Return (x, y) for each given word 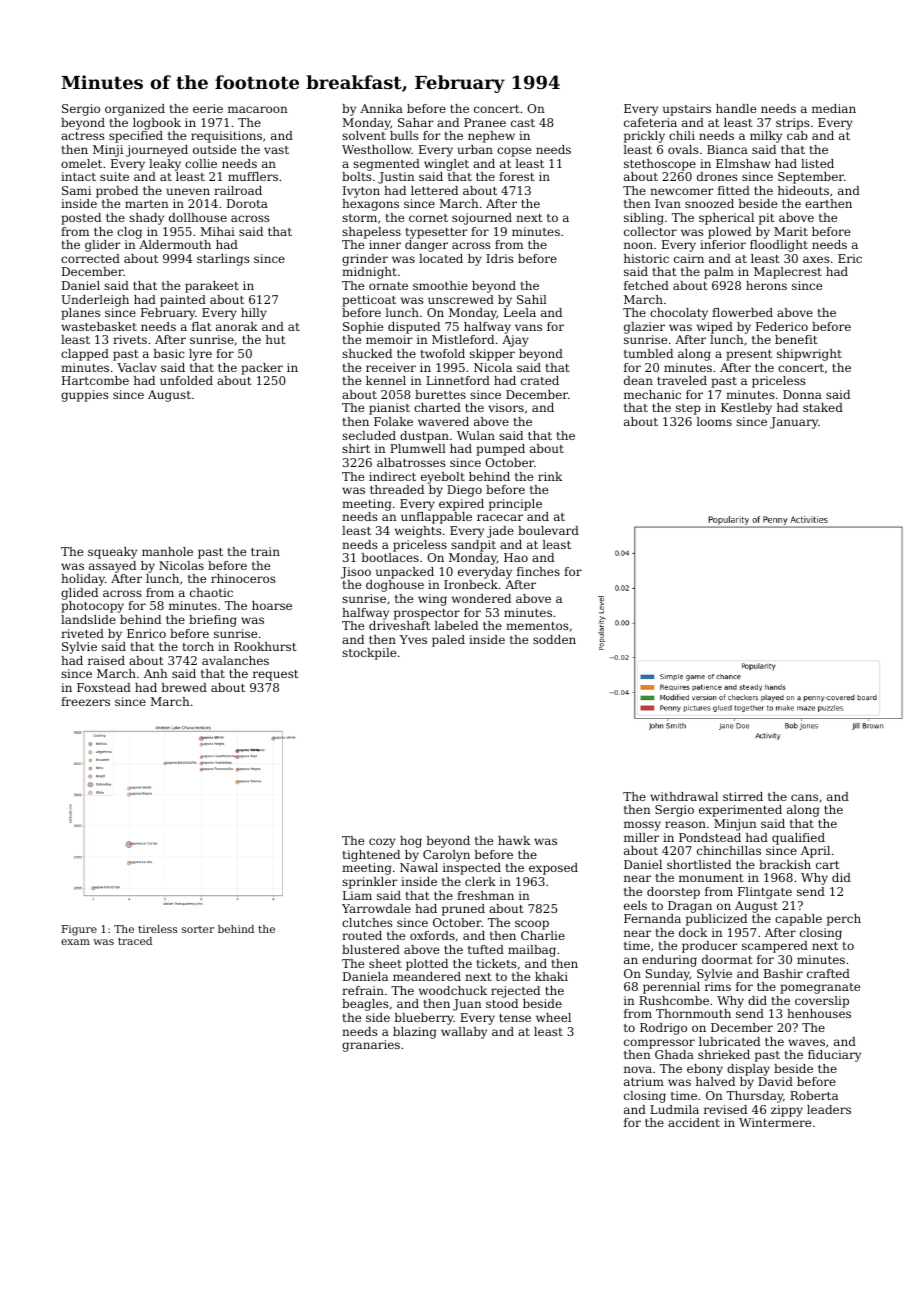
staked (823, 407)
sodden (554, 639)
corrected (90, 258)
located (441, 258)
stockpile (369, 654)
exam (75, 942)
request (275, 675)
